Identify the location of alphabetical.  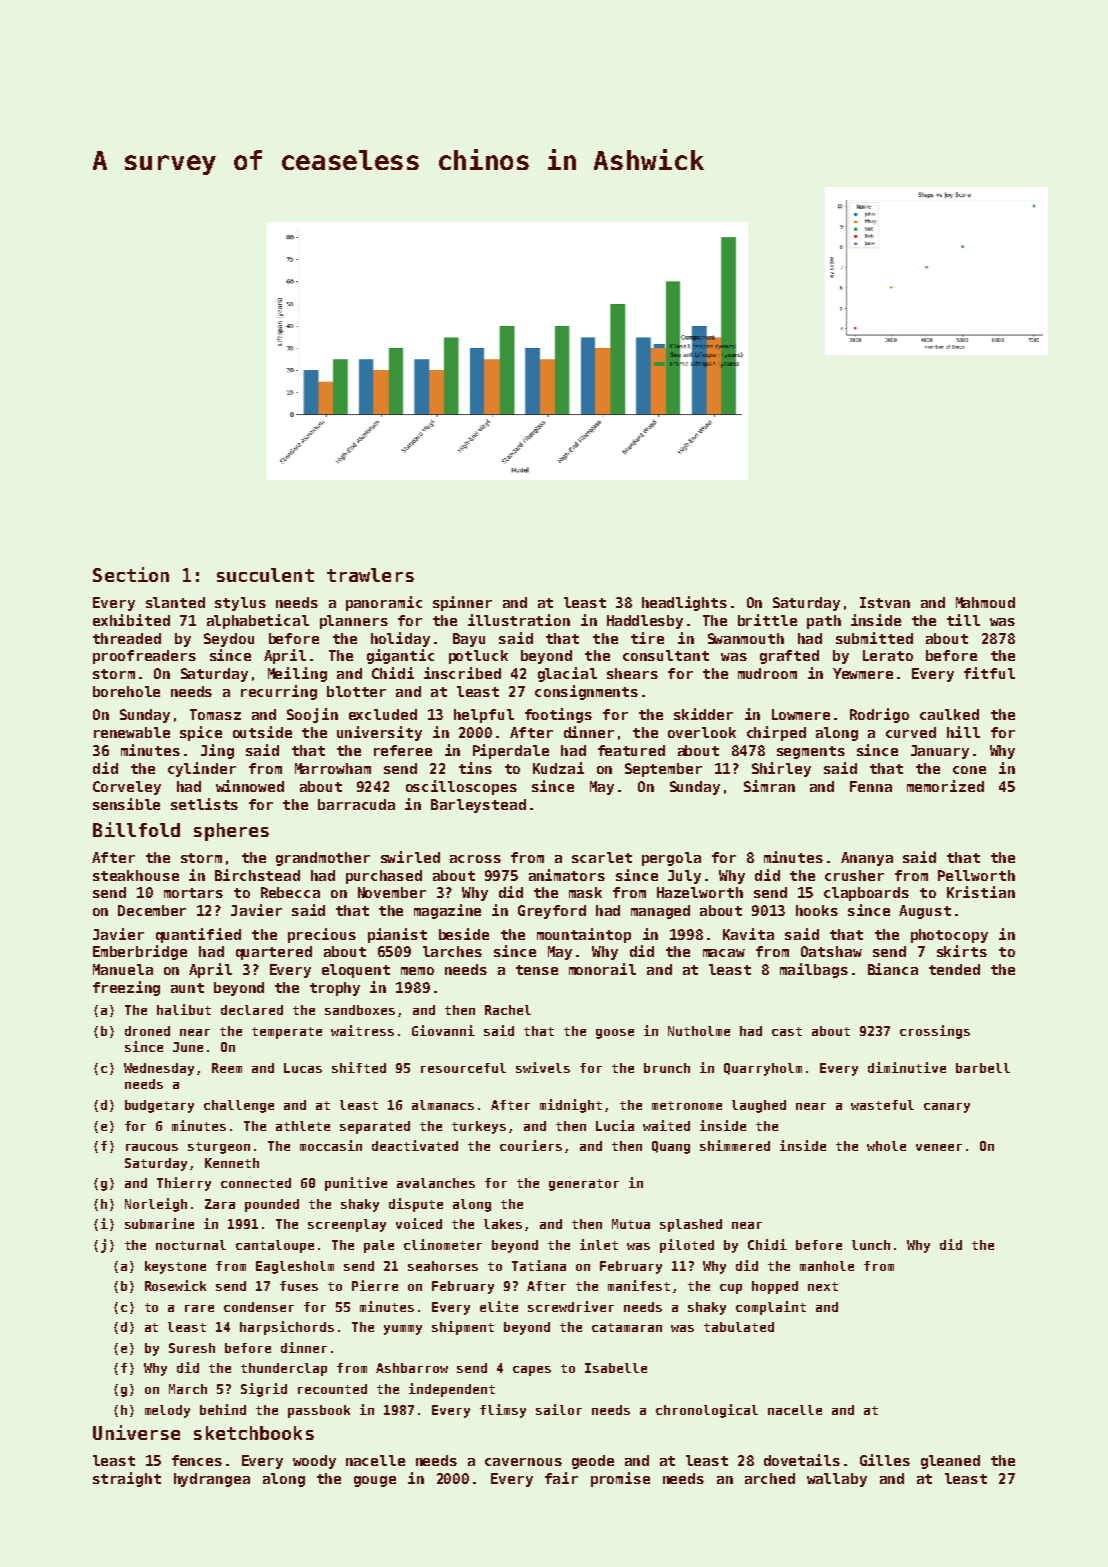
(258, 621).
